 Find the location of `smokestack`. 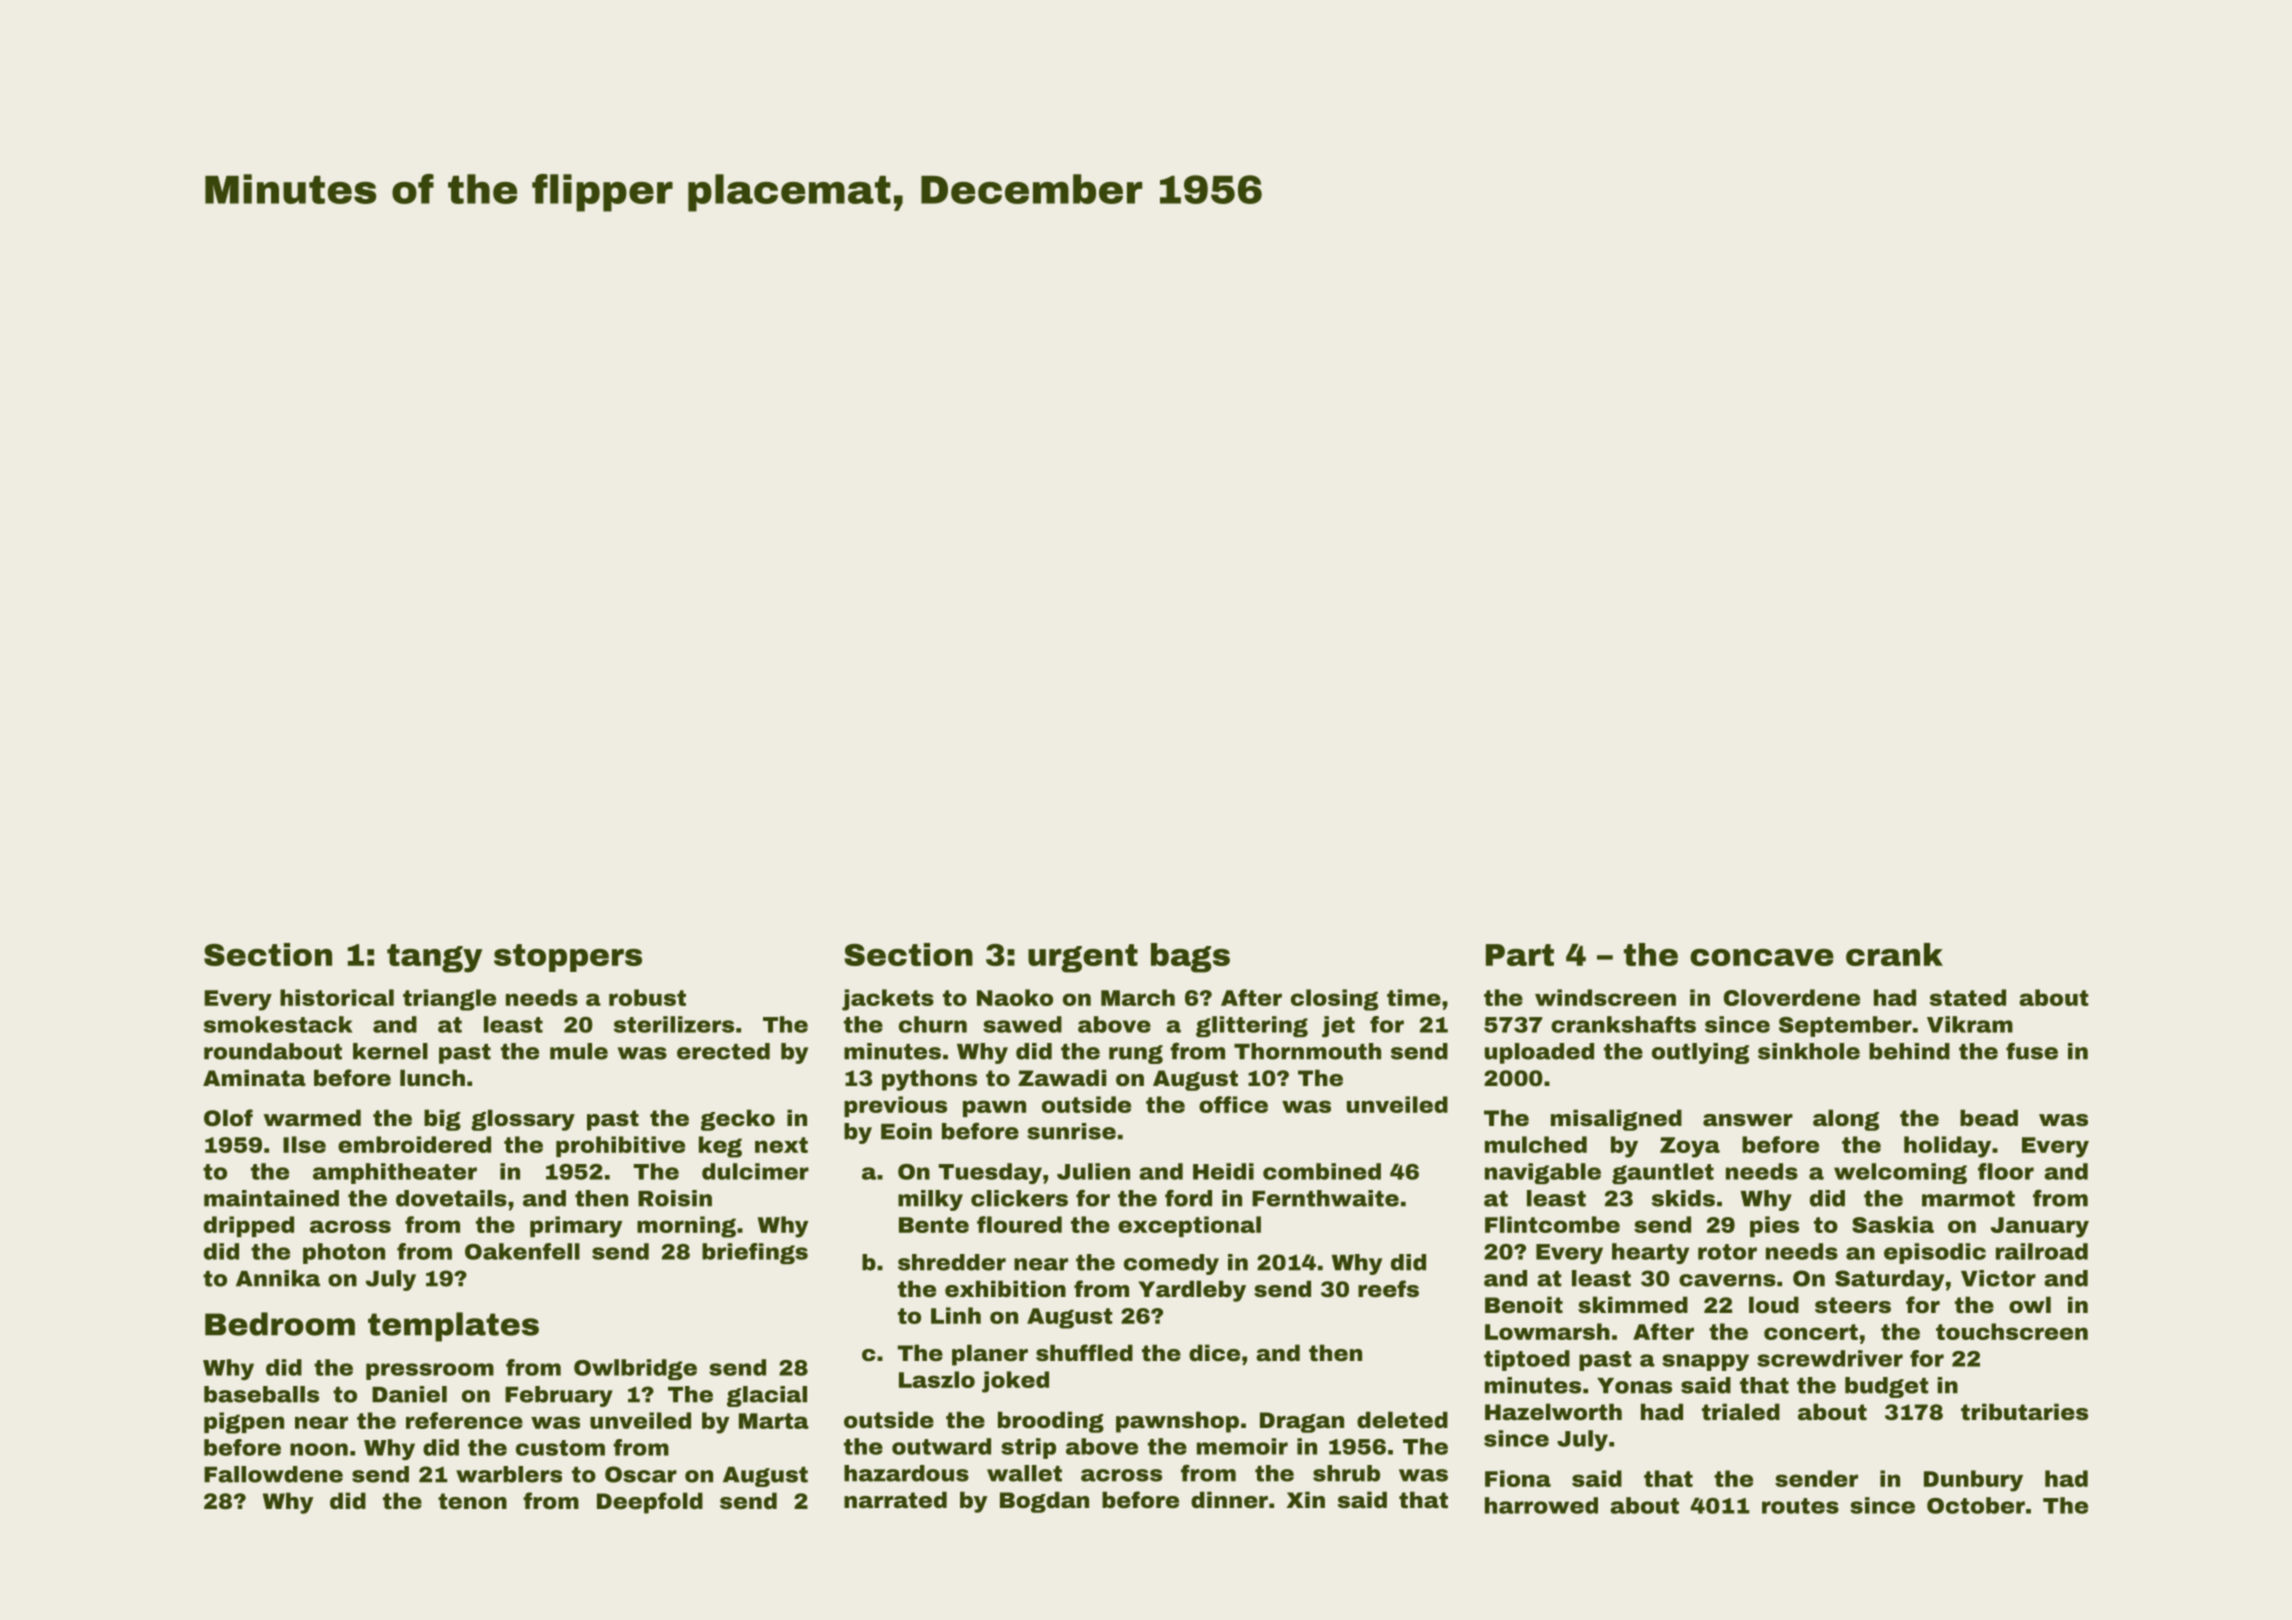

smokestack is located at coordinates (278, 1024).
